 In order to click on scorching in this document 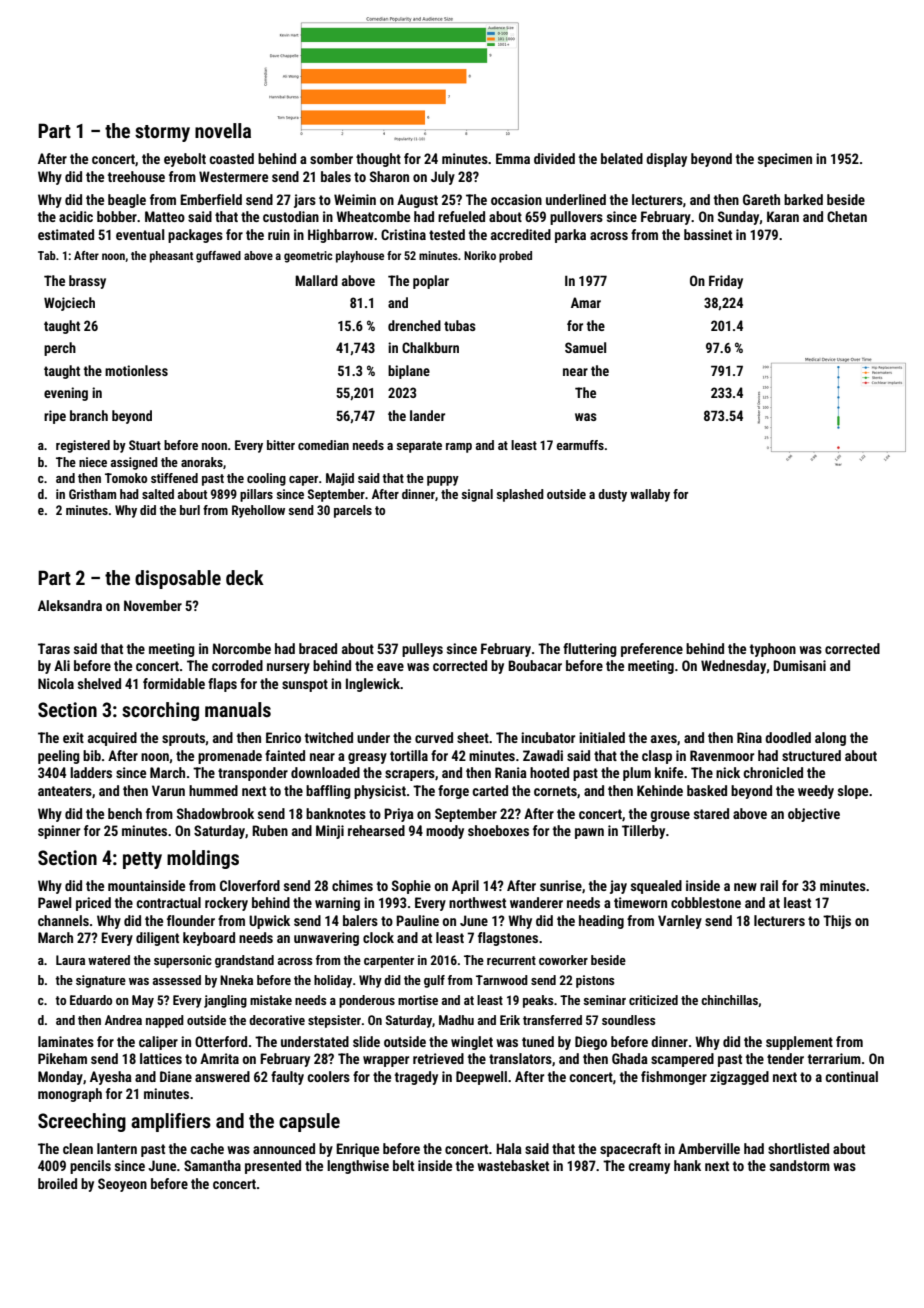, I will do `click(160, 711)`.
